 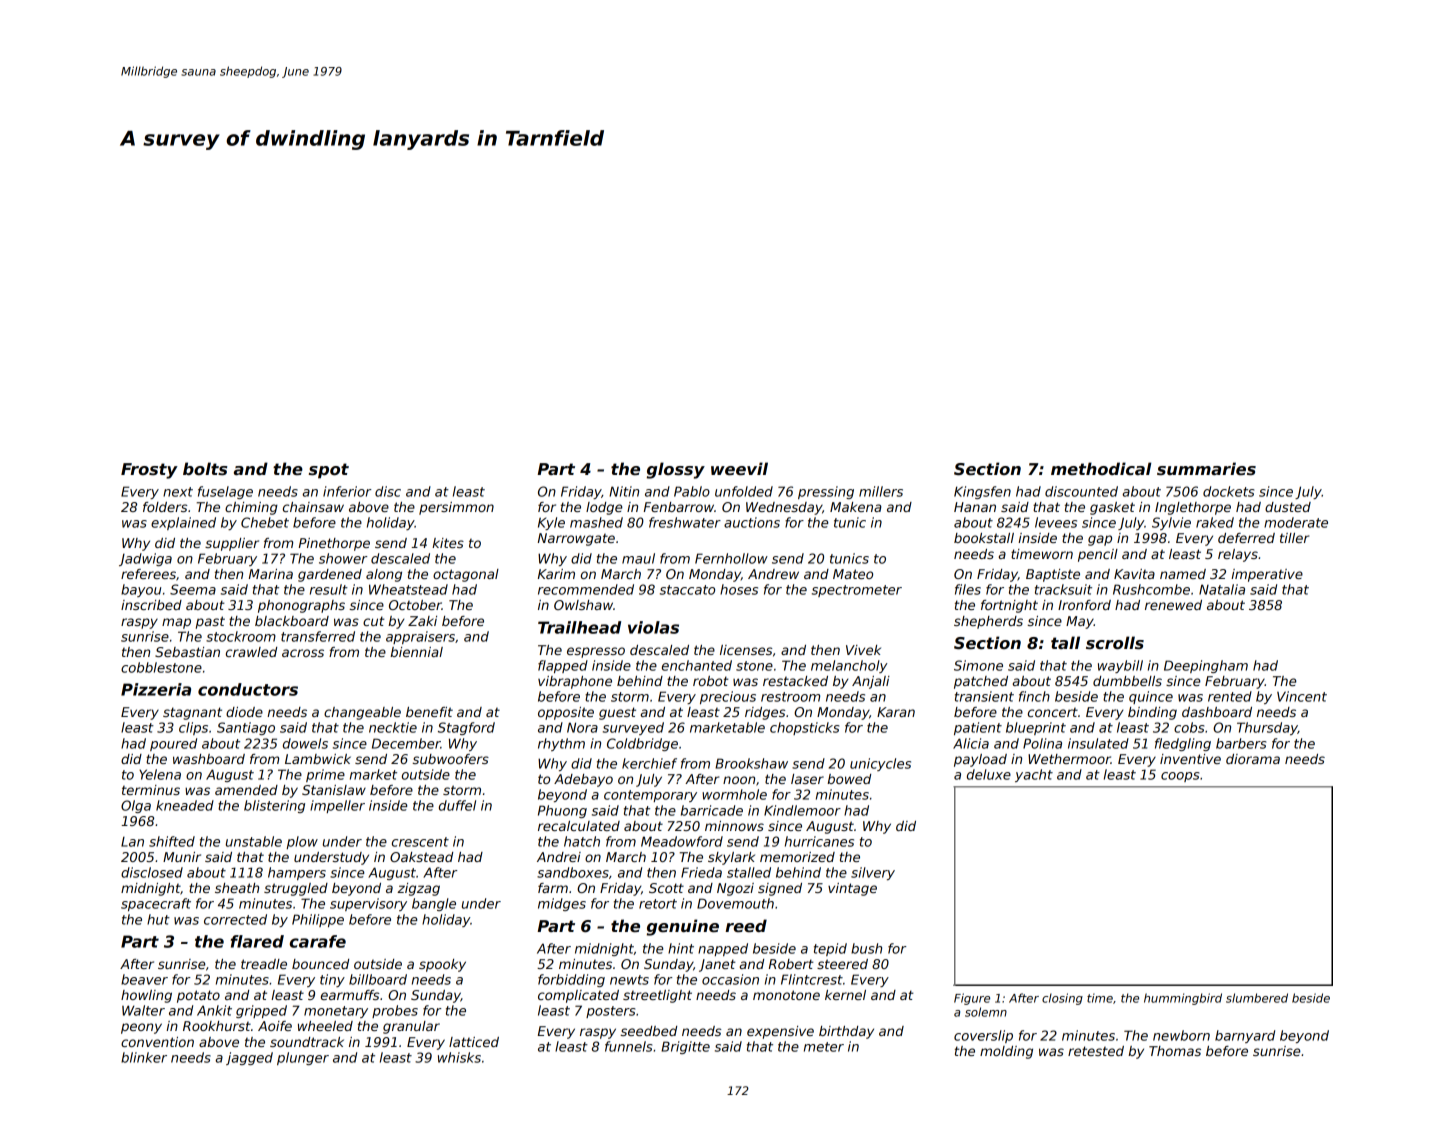 I want to click on signed, so click(x=780, y=889).
